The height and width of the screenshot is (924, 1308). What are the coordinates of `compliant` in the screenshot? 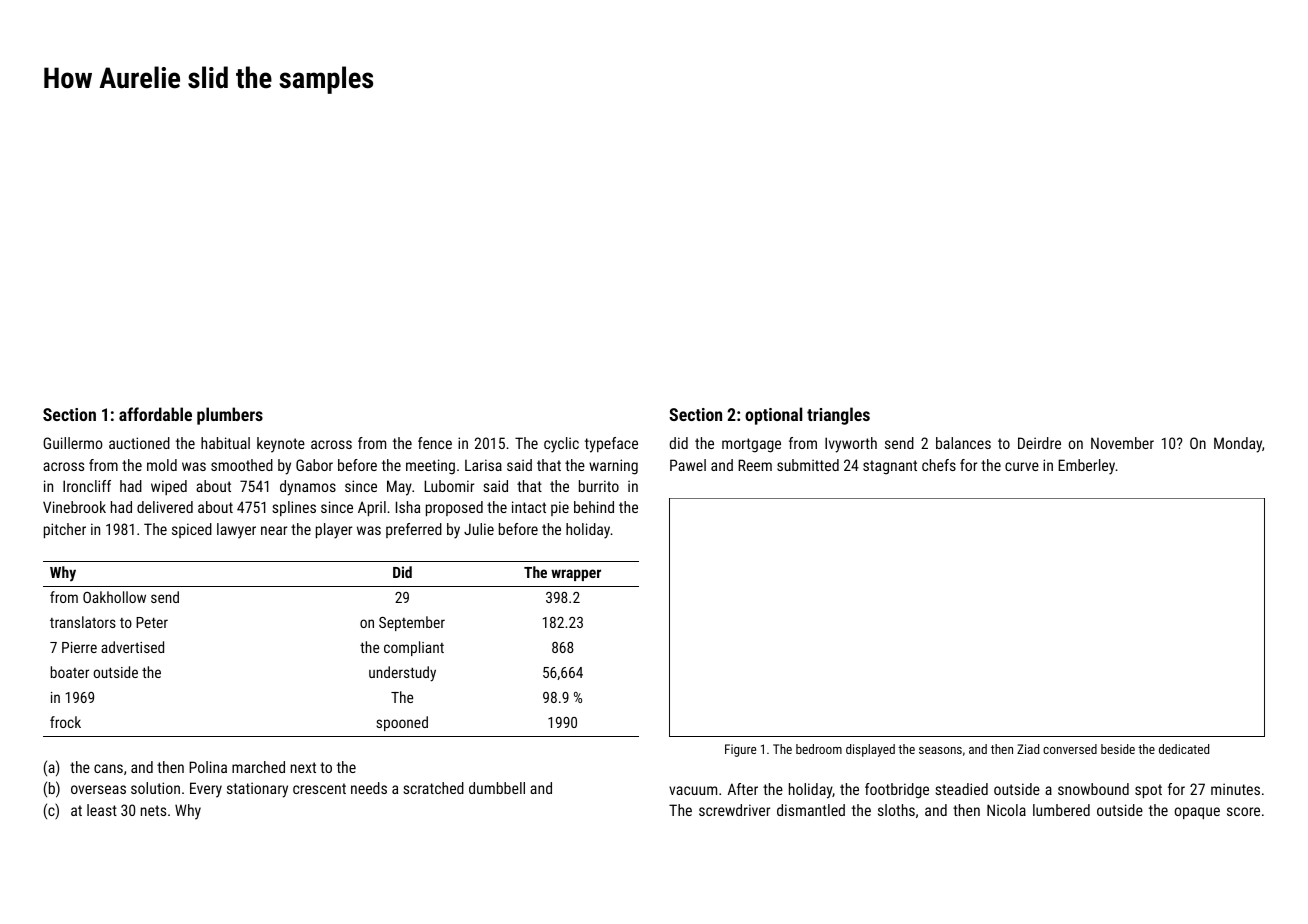 It's located at (414, 648).
